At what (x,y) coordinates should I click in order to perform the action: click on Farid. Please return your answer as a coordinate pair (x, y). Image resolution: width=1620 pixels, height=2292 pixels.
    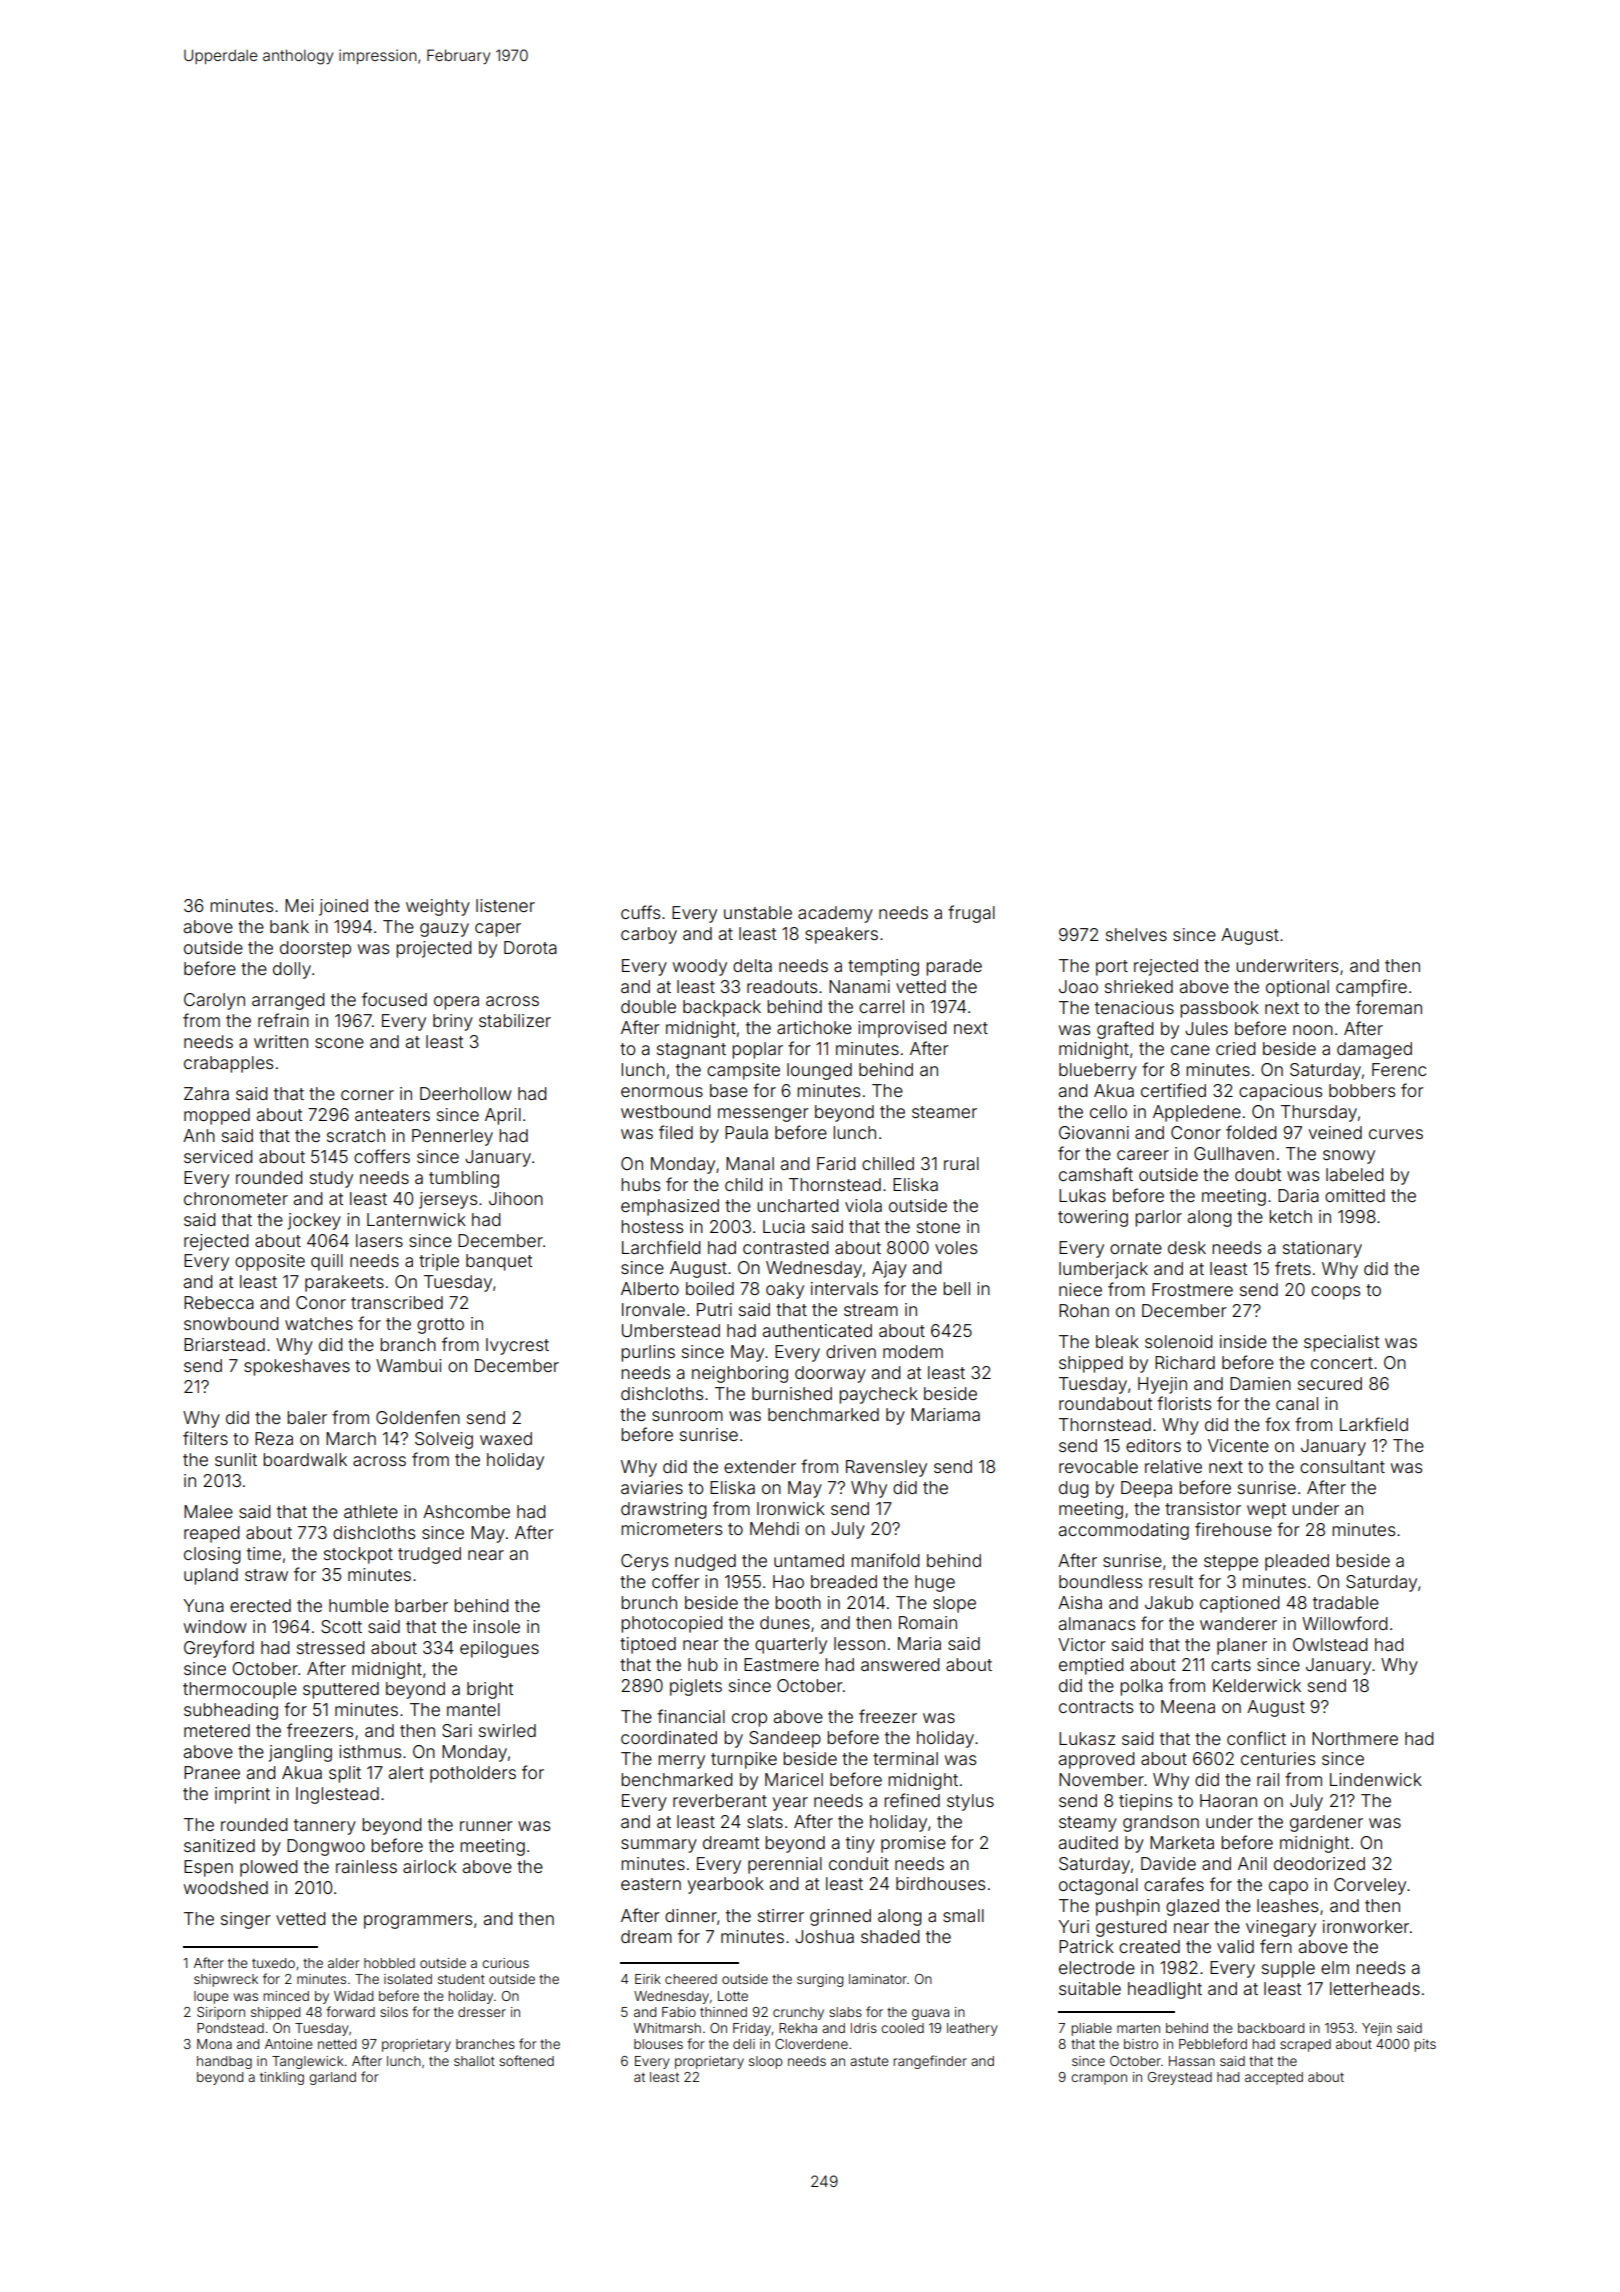
    Looking at the image, I should click on (836, 1163).
